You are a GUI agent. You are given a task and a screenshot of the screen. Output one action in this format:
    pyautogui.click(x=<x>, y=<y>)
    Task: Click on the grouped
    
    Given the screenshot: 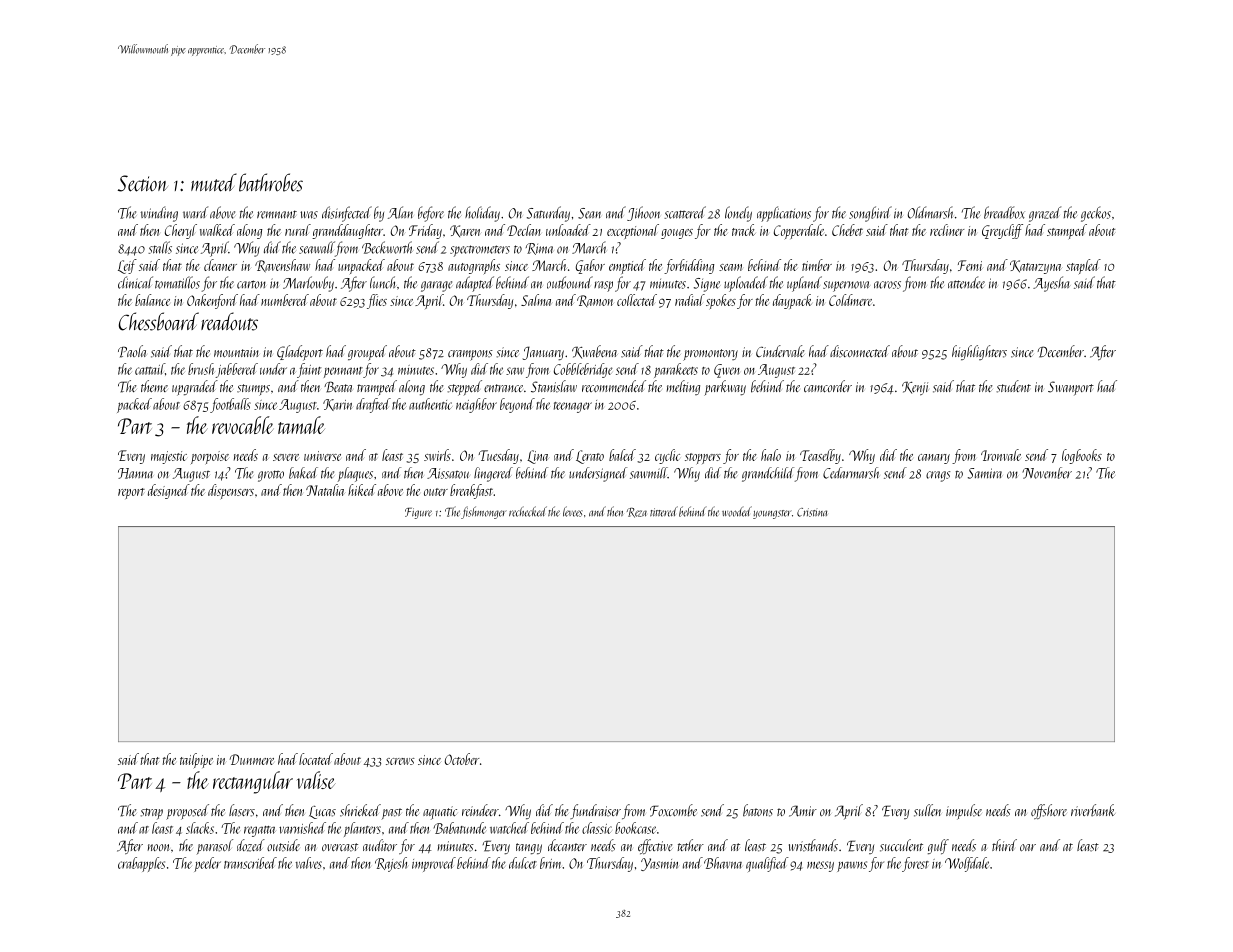 What is the action you would take?
    pyautogui.click(x=367, y=353)
